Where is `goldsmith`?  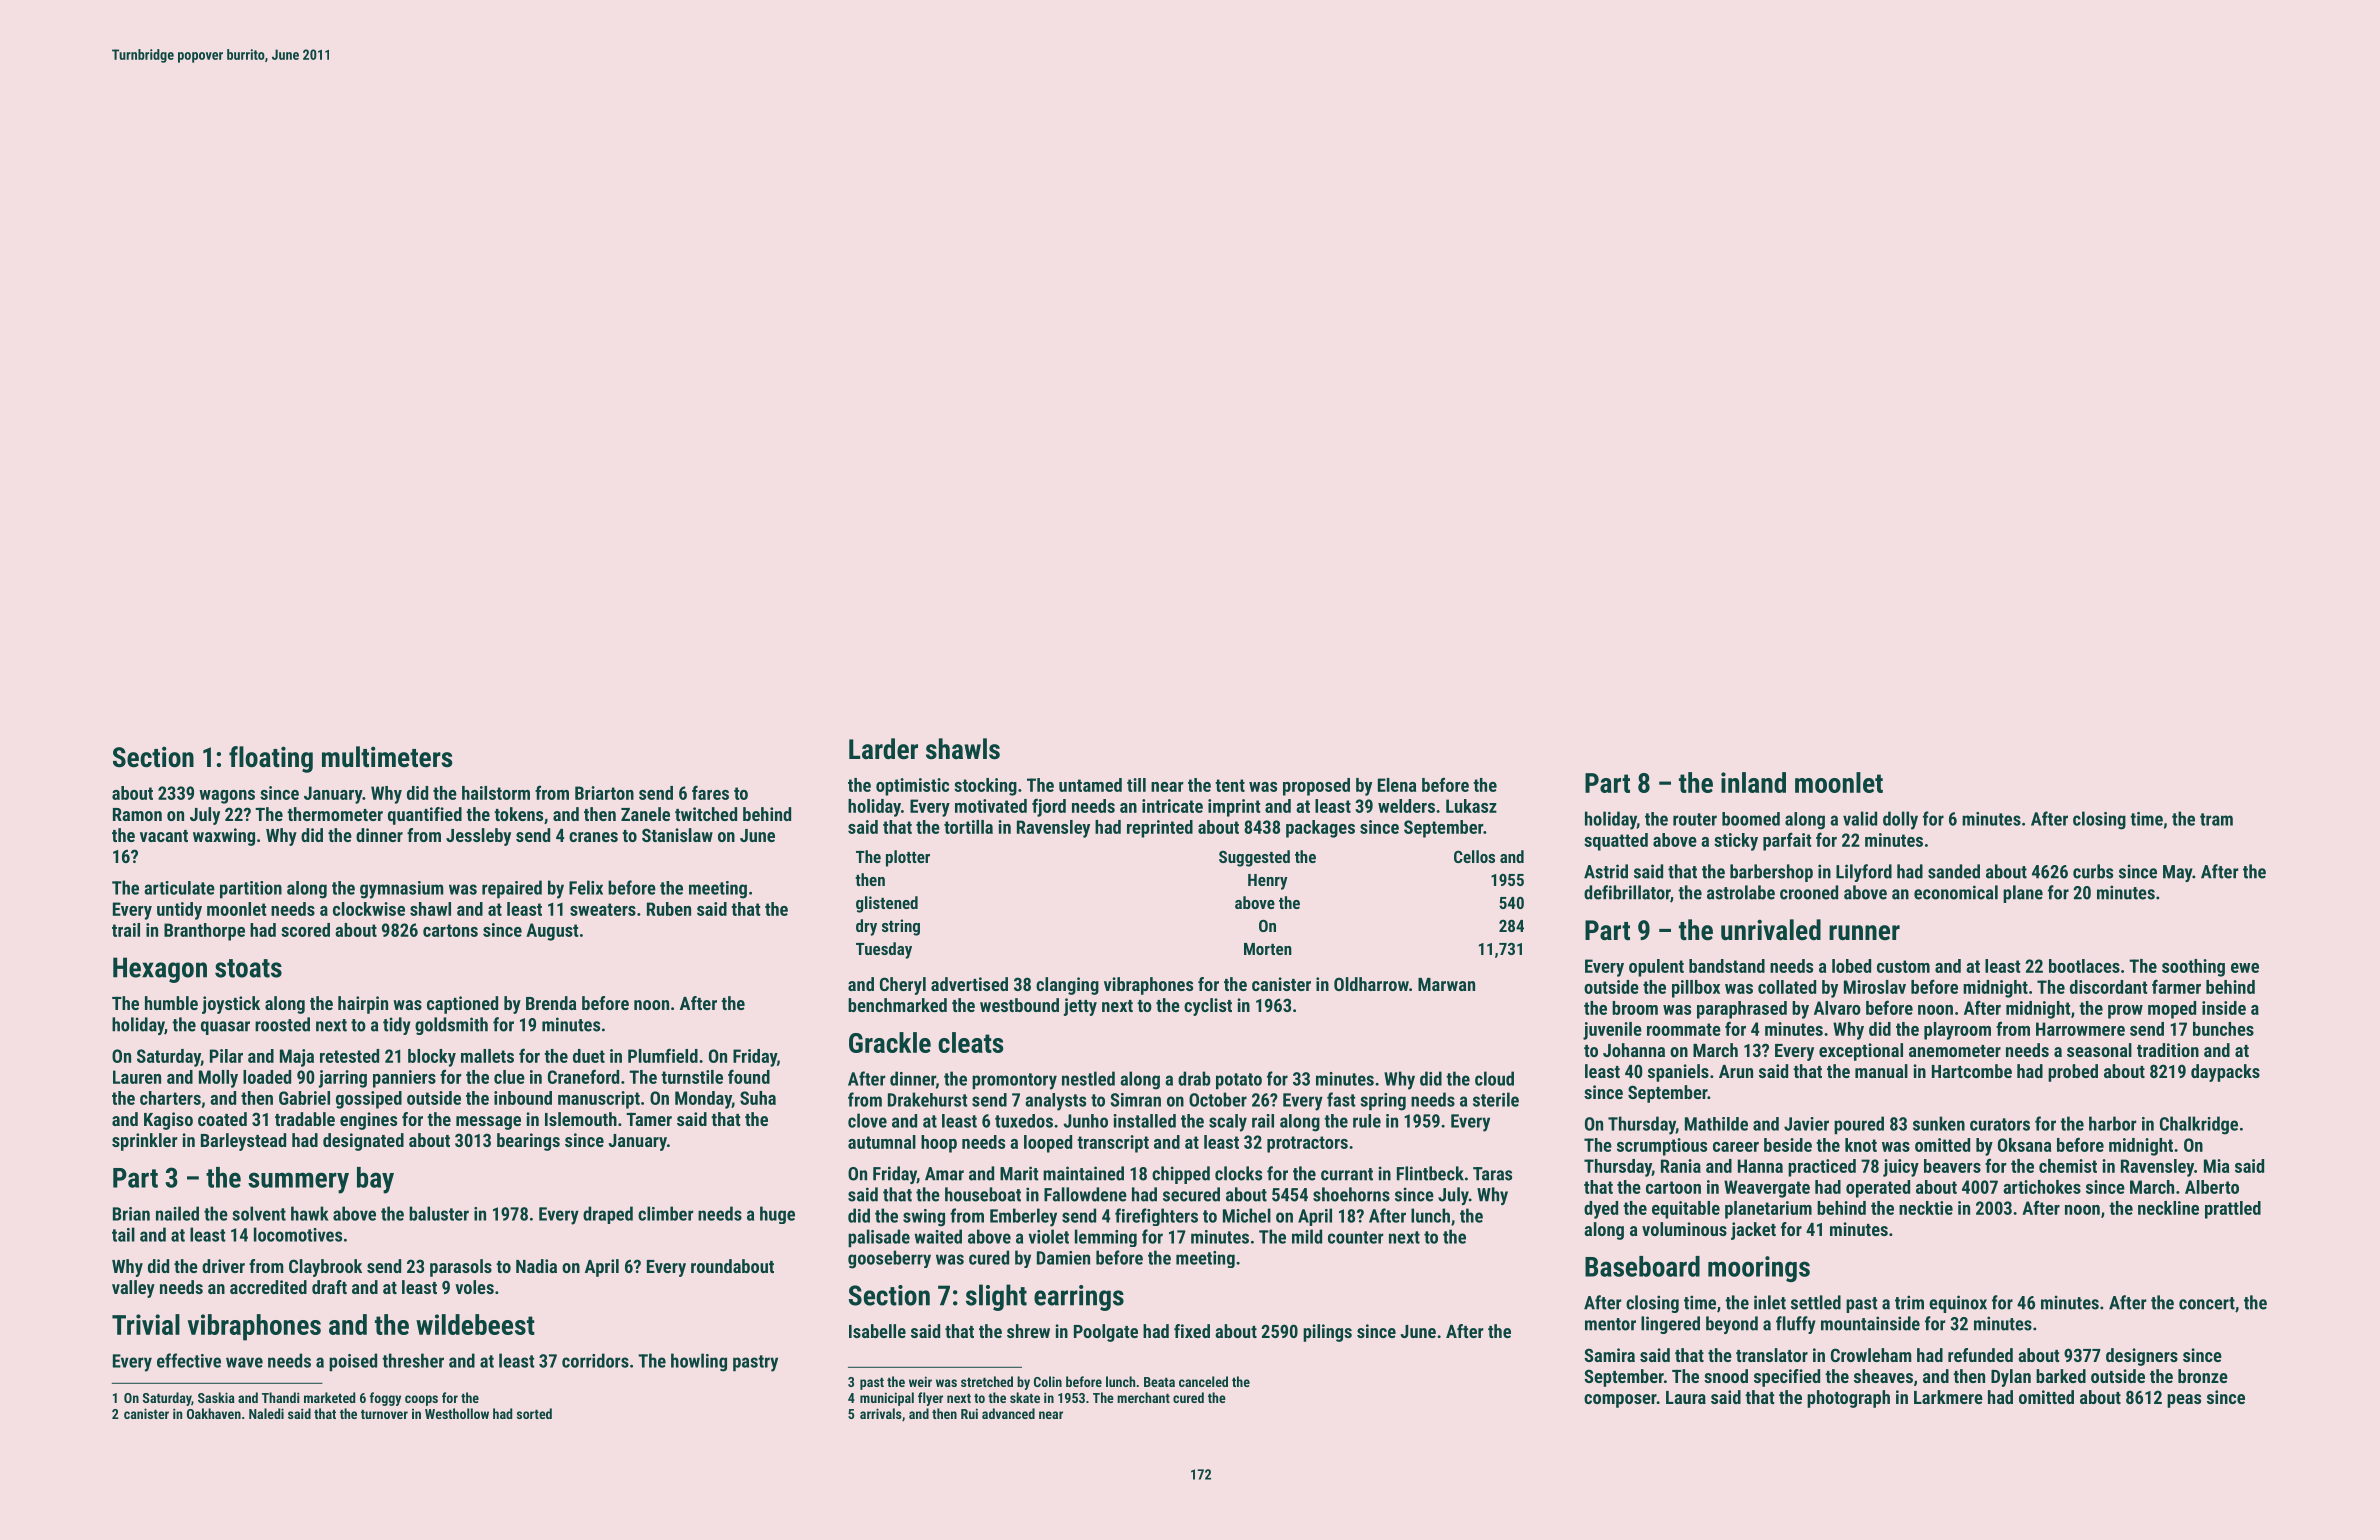 goldsmith is located at coordinates (451, 1026).
